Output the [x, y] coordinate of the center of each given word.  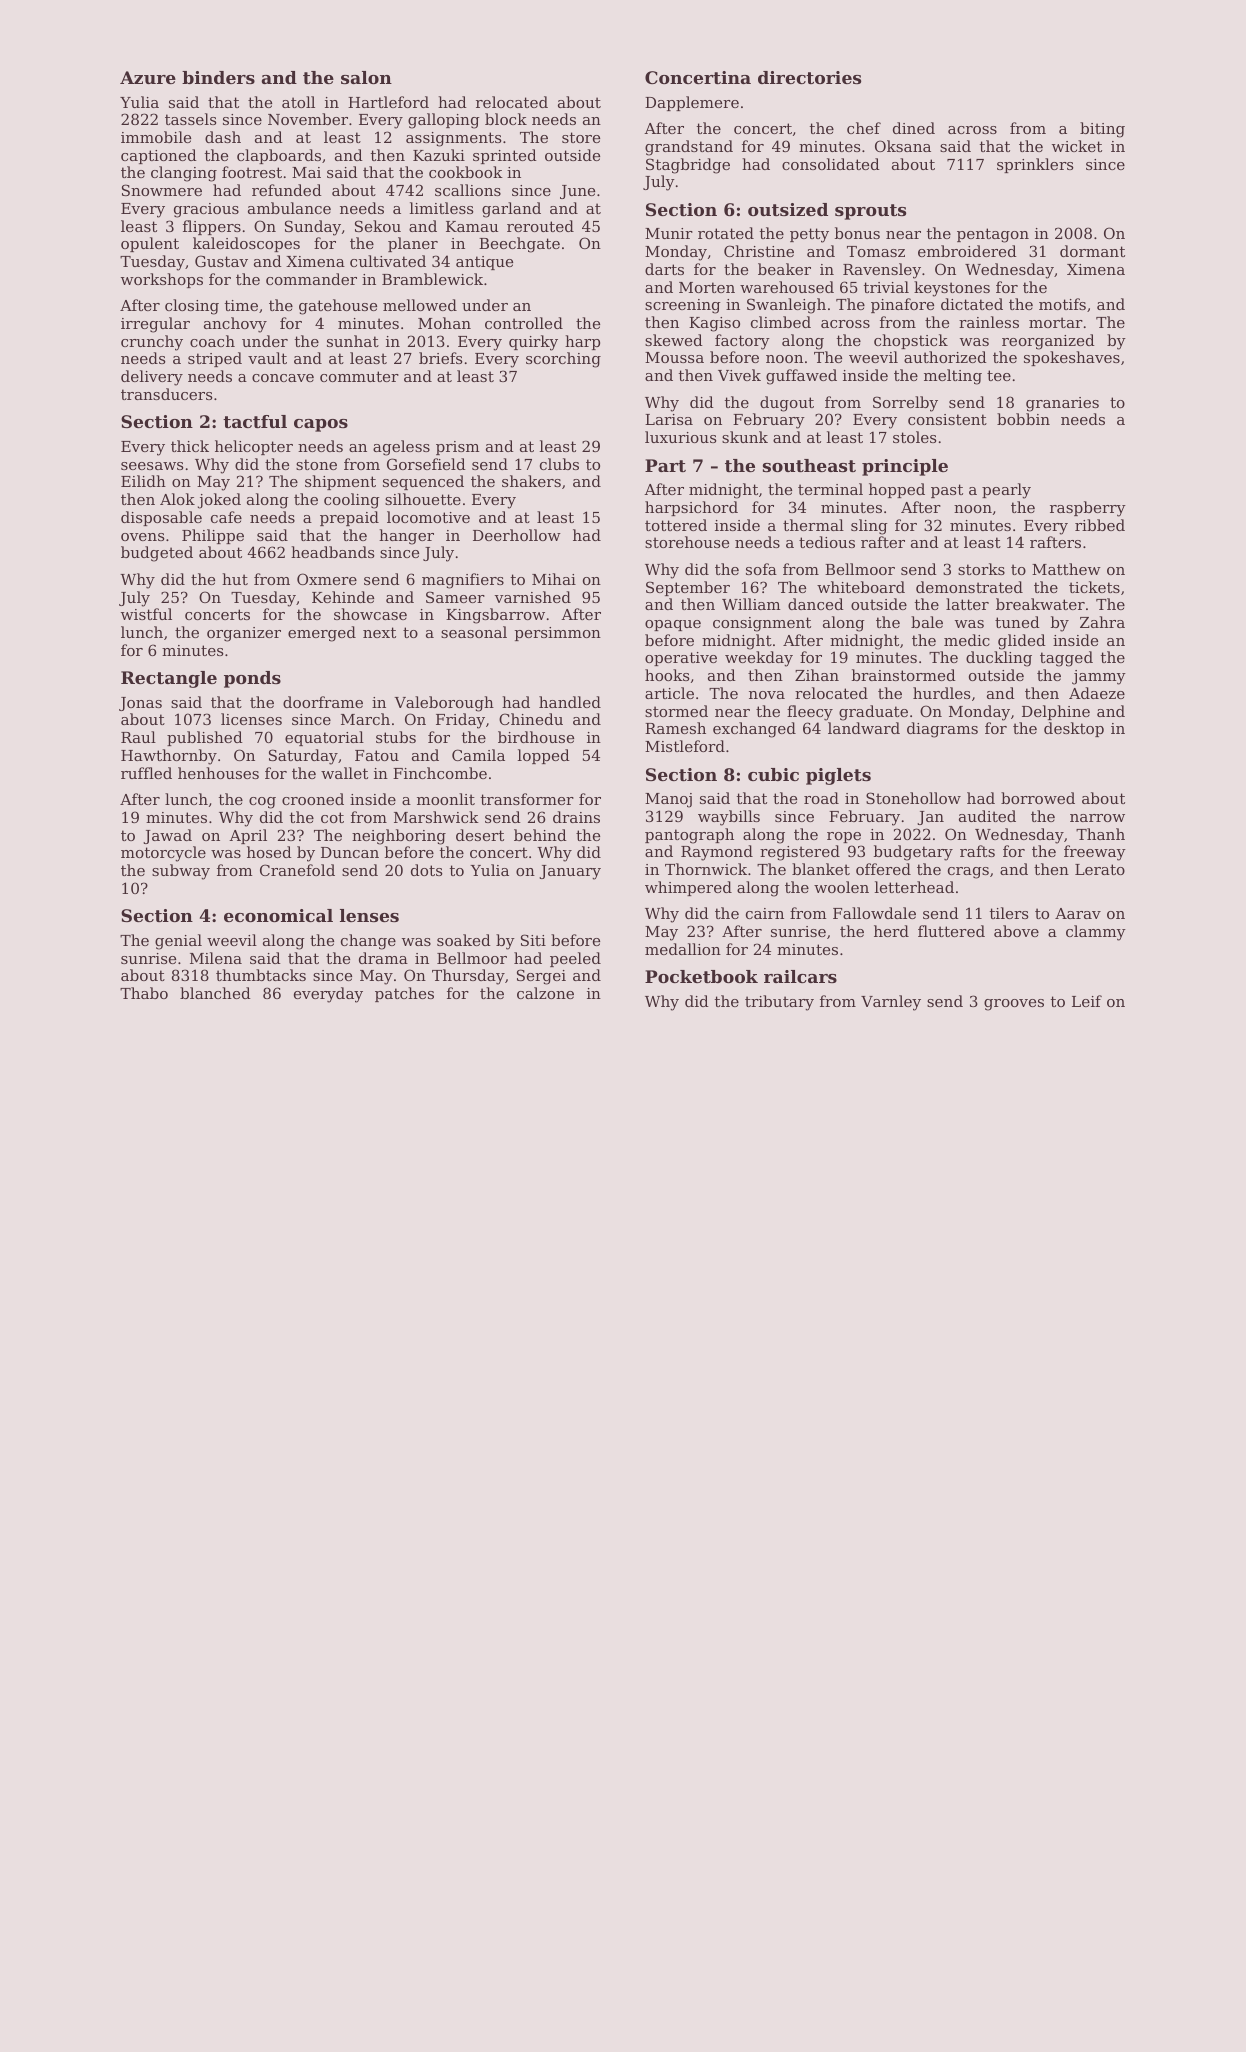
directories [809, 77]
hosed [269, 852]
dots [426, 870]
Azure [148, 77]
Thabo [144, 993]
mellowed [420, 305]
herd [891, 931]
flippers [212, 227]
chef [864, 128]
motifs [1062, 304]
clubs [559, 464]
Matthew [1066, 569]
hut [235, 579]
